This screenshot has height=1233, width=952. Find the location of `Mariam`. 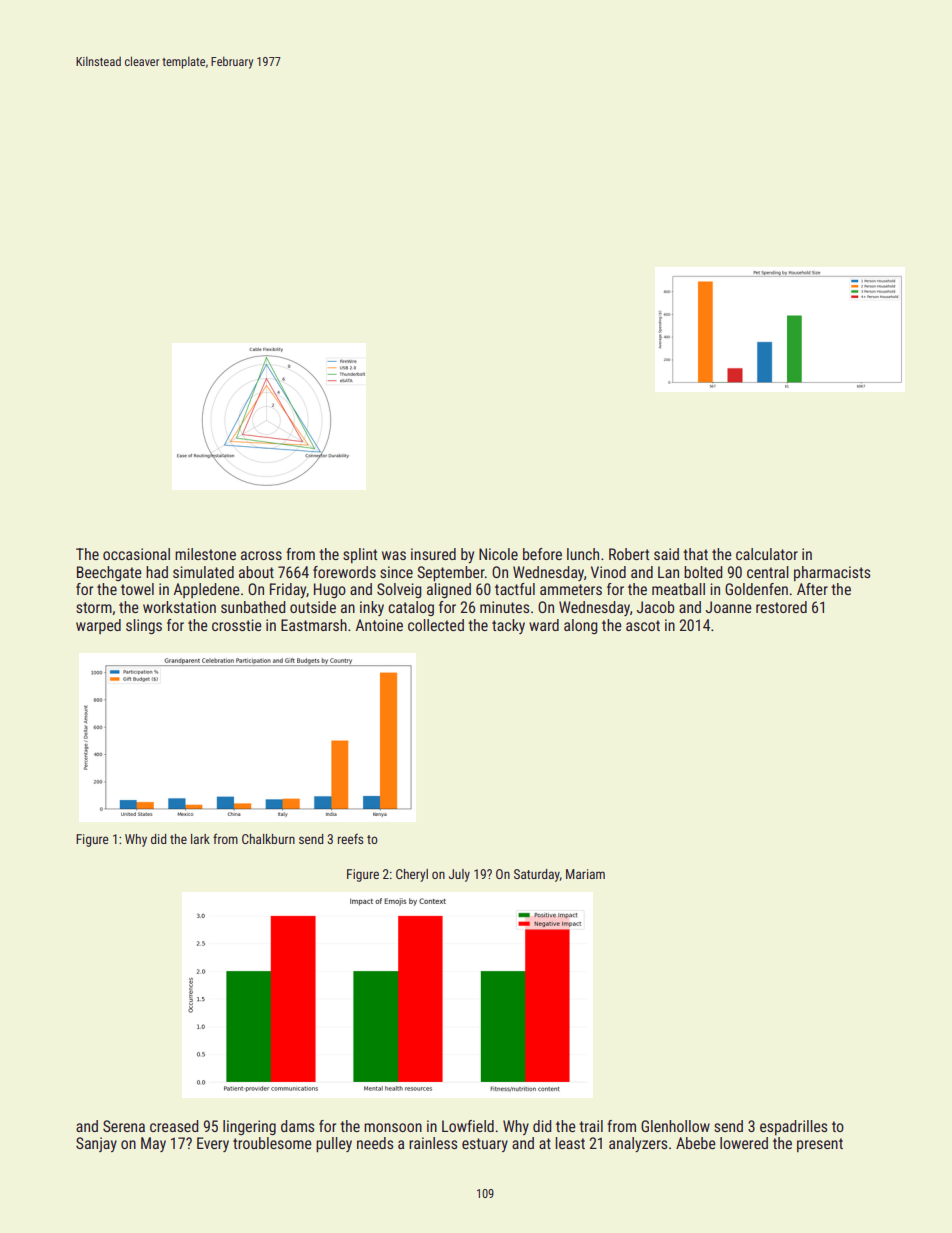

Mariam is located at coordinates (585, 874).
